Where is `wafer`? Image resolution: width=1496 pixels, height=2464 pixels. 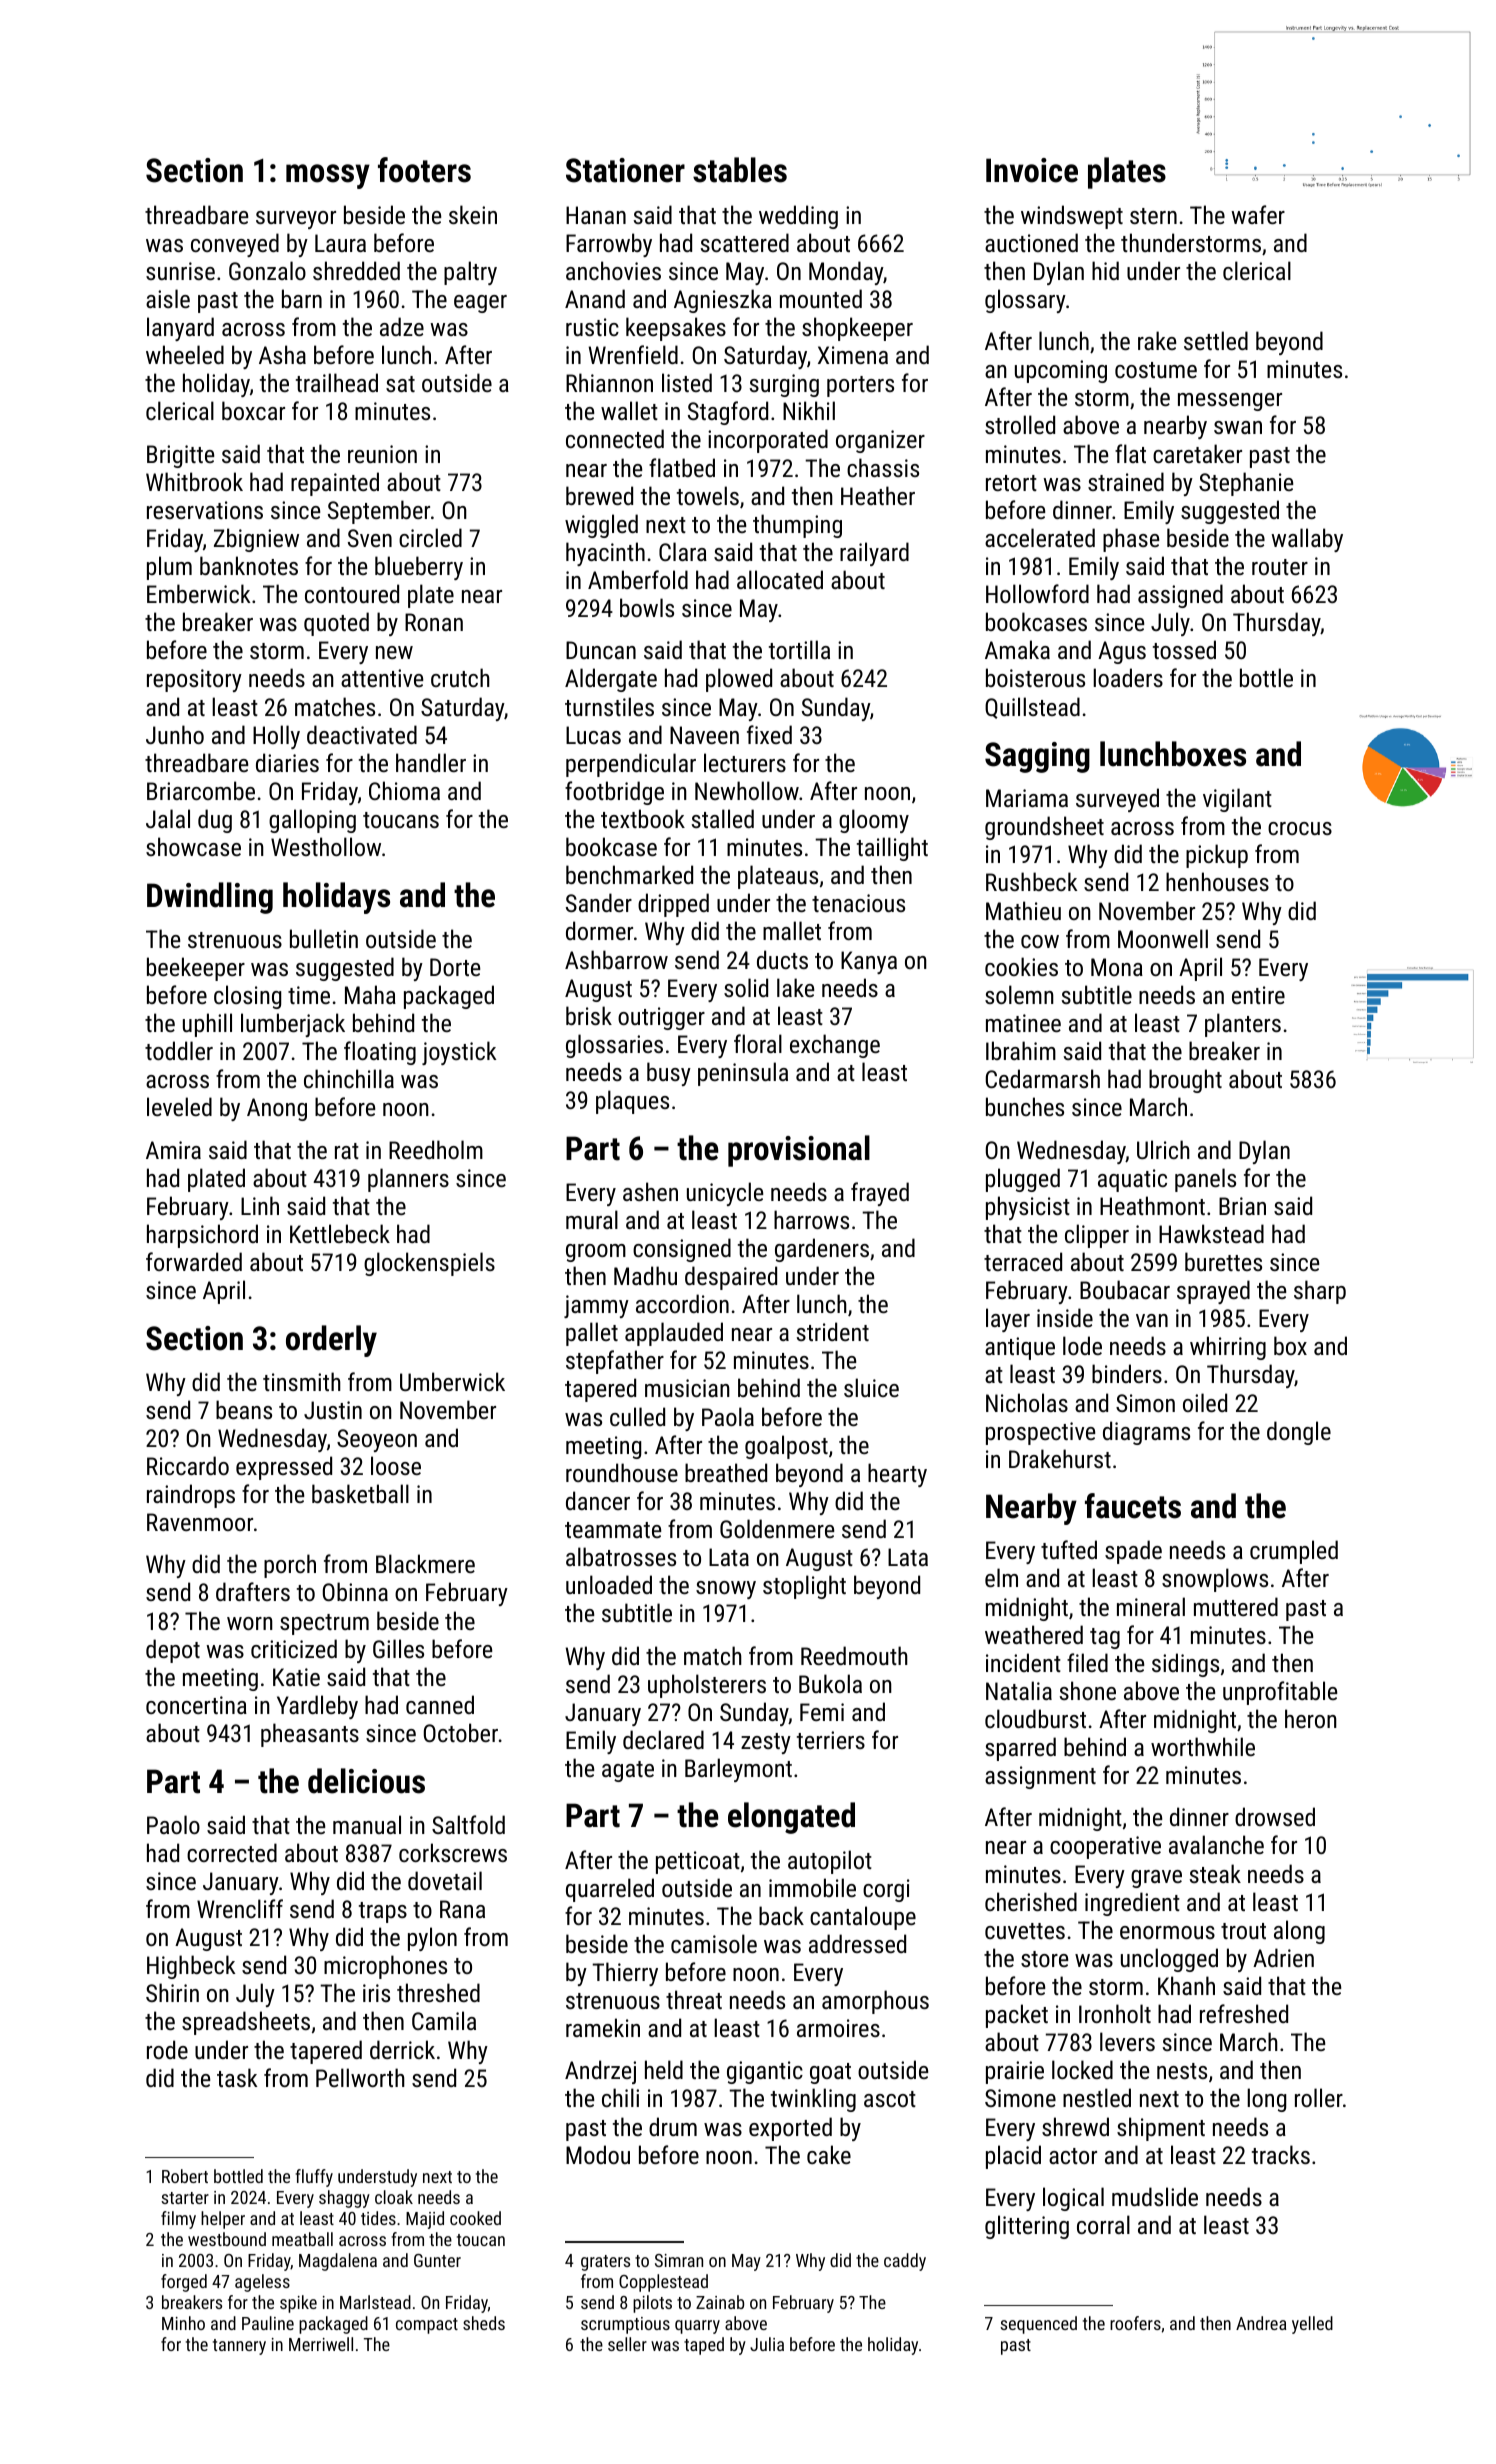
wafer is located at coordinates (1258, 214).
